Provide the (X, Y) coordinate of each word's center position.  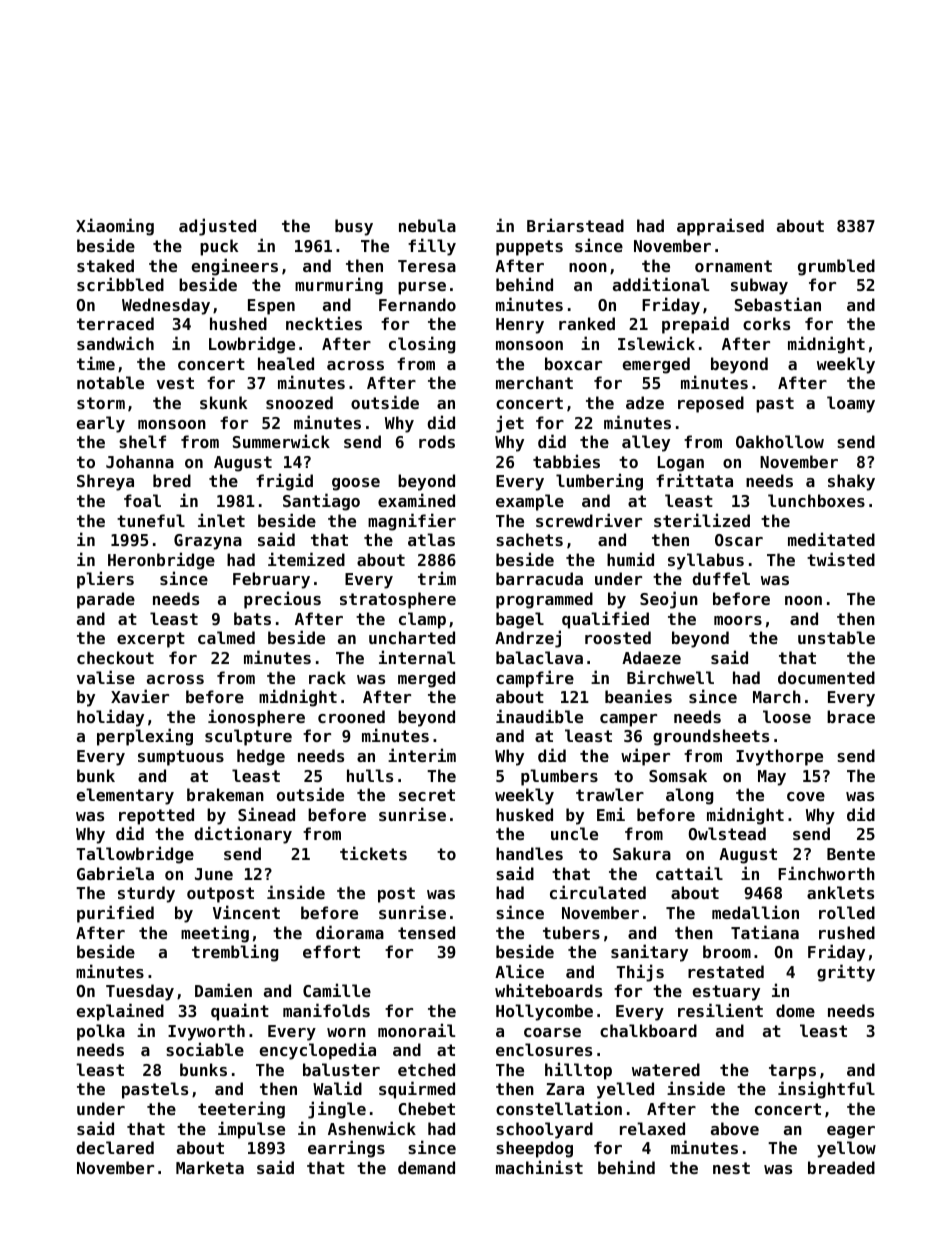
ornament (733, 266)
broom (727, 951)
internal (417, 657)
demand (426, 1167)
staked (105, 265)
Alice (519, 971)
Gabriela (115, 873)
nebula (427, 225)
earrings (346, 1149)
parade (106, 600)
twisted (841, 559)
